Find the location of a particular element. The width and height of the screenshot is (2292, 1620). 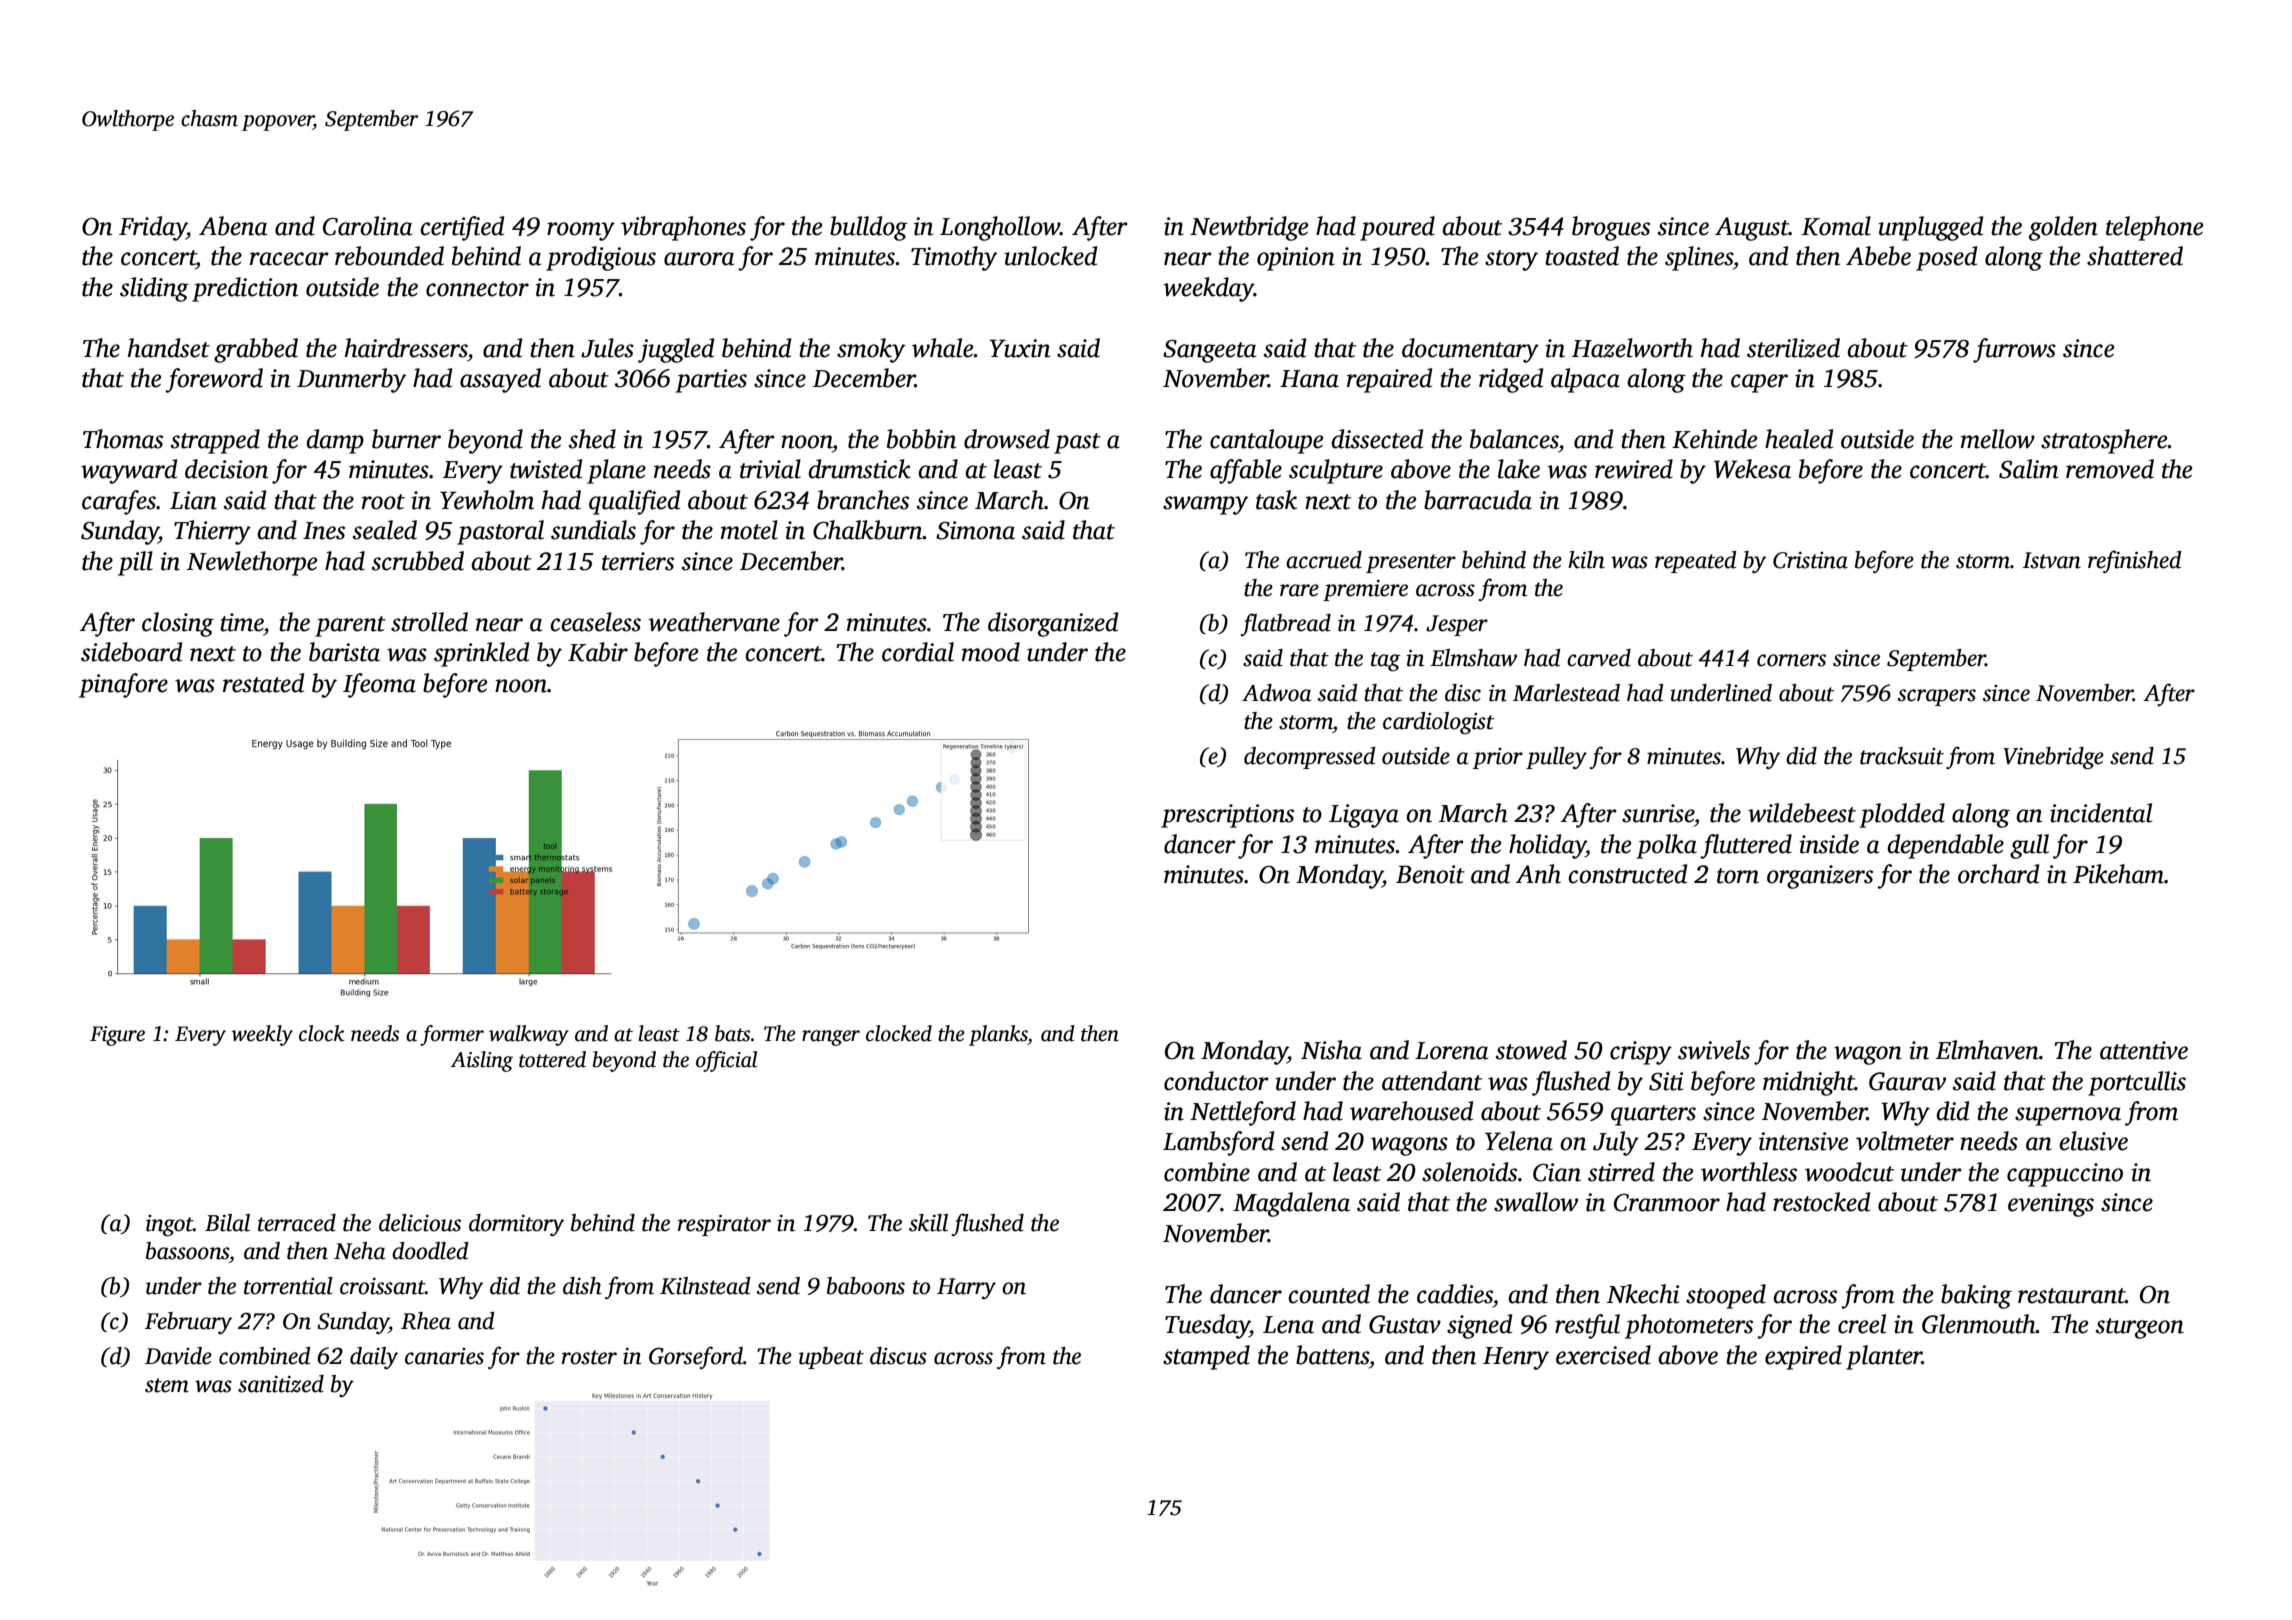

plane is located at coordinates (616, 471).
